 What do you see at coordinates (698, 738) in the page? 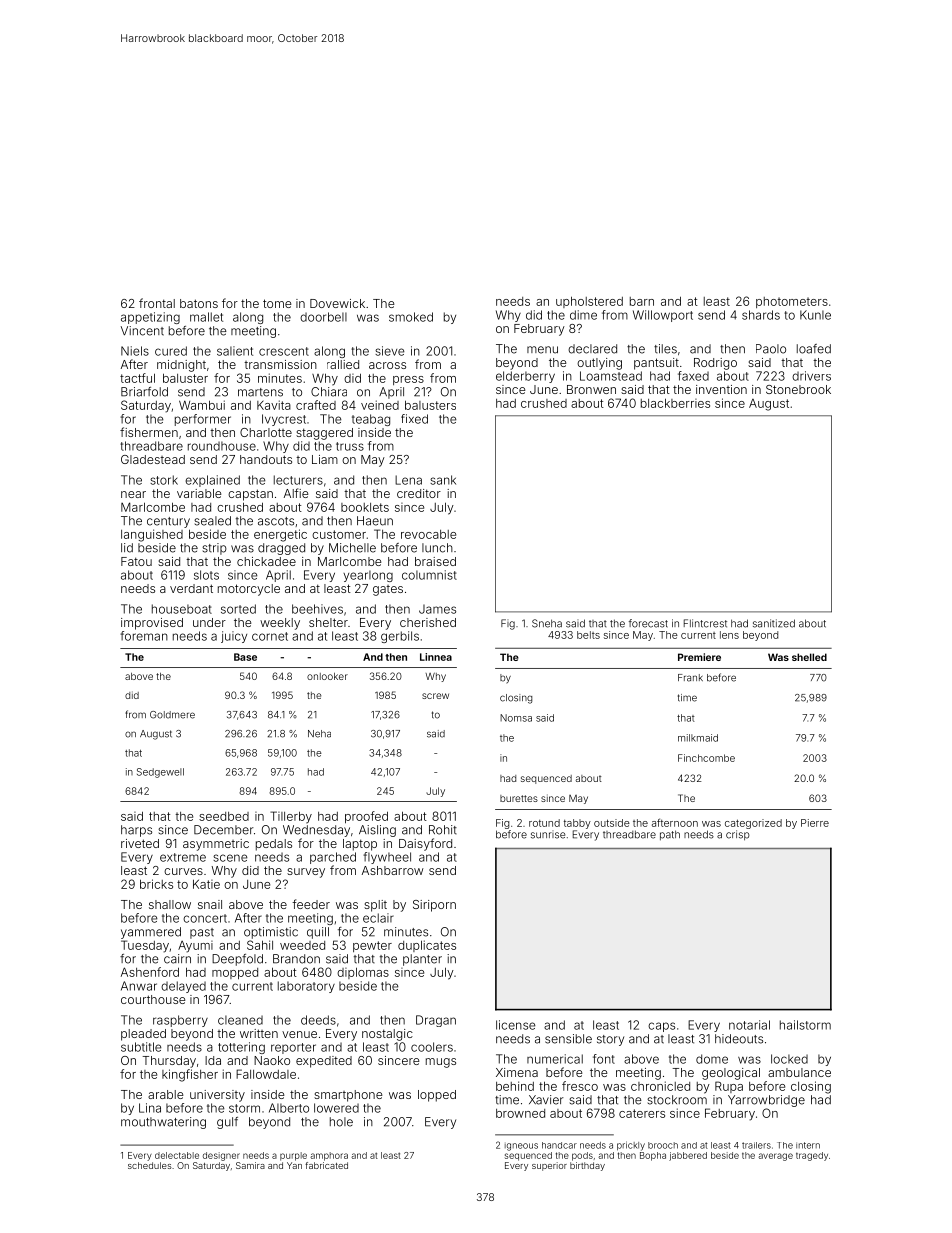
I see `milkmaid` at bounding box center [698, 738].
